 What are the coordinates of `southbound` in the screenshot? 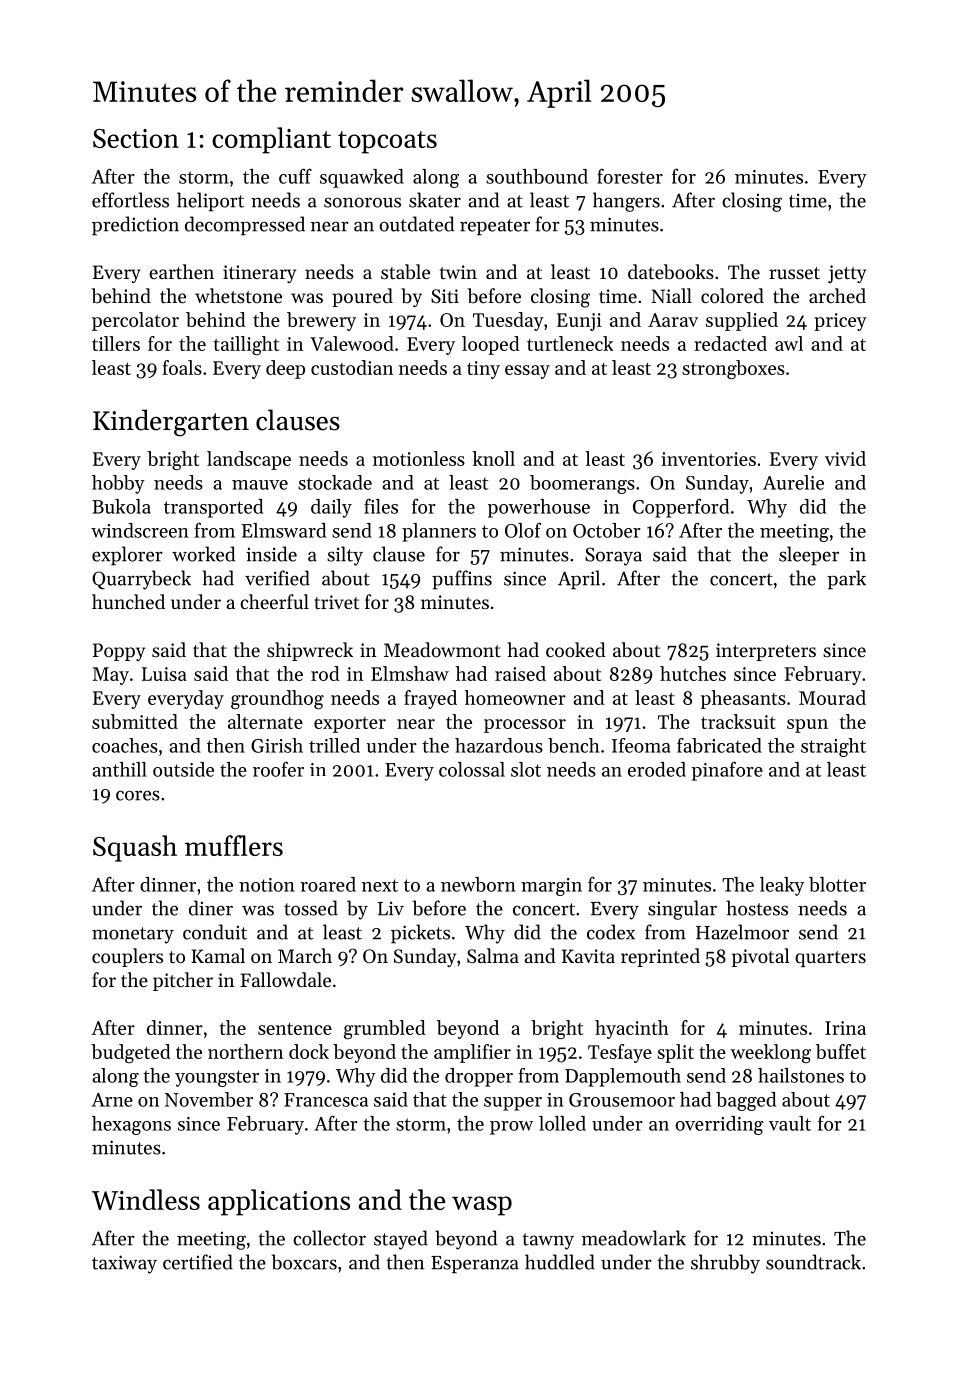 It's located at (537, 176).
